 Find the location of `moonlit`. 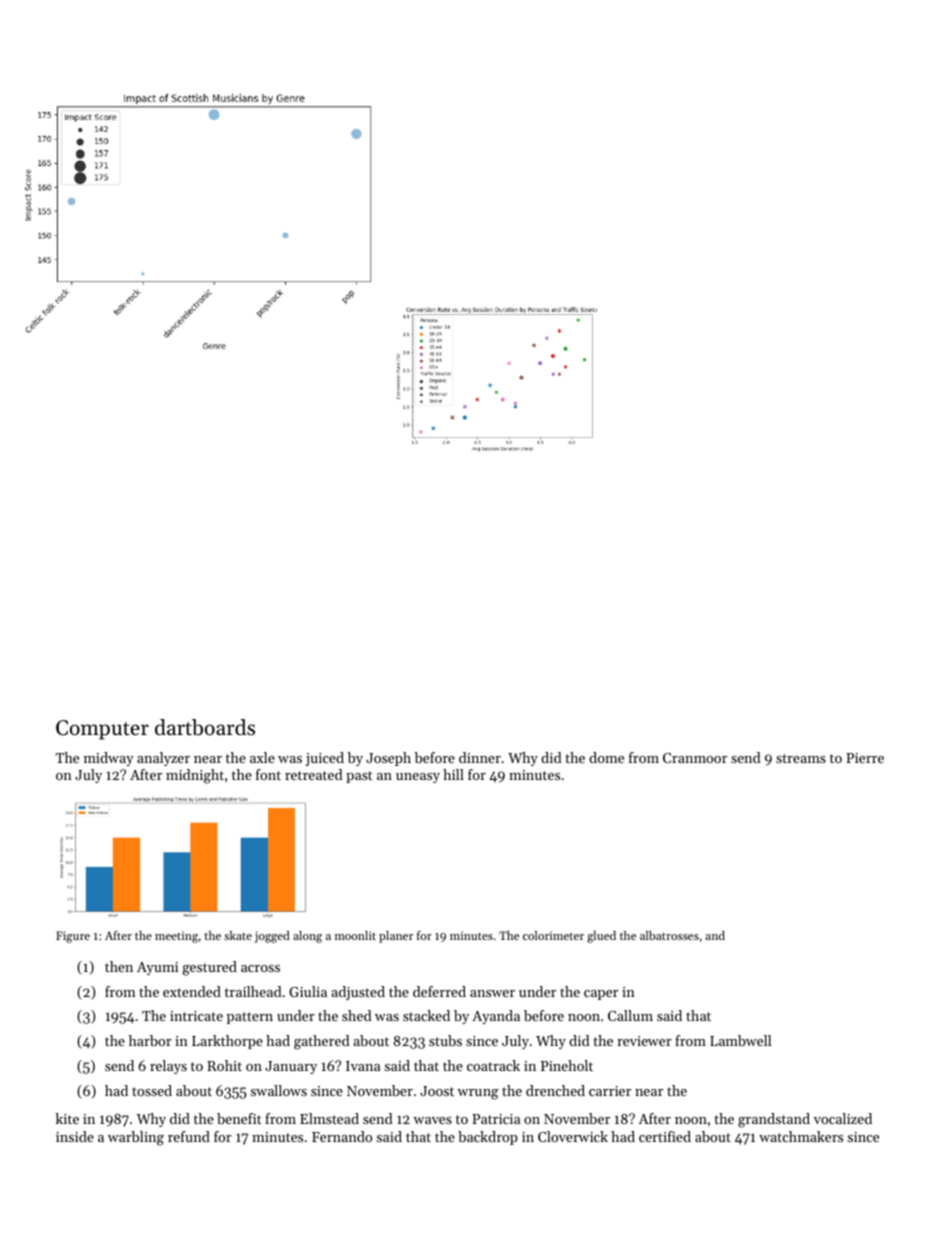

moonlit is located at coordinates (355, 935).
